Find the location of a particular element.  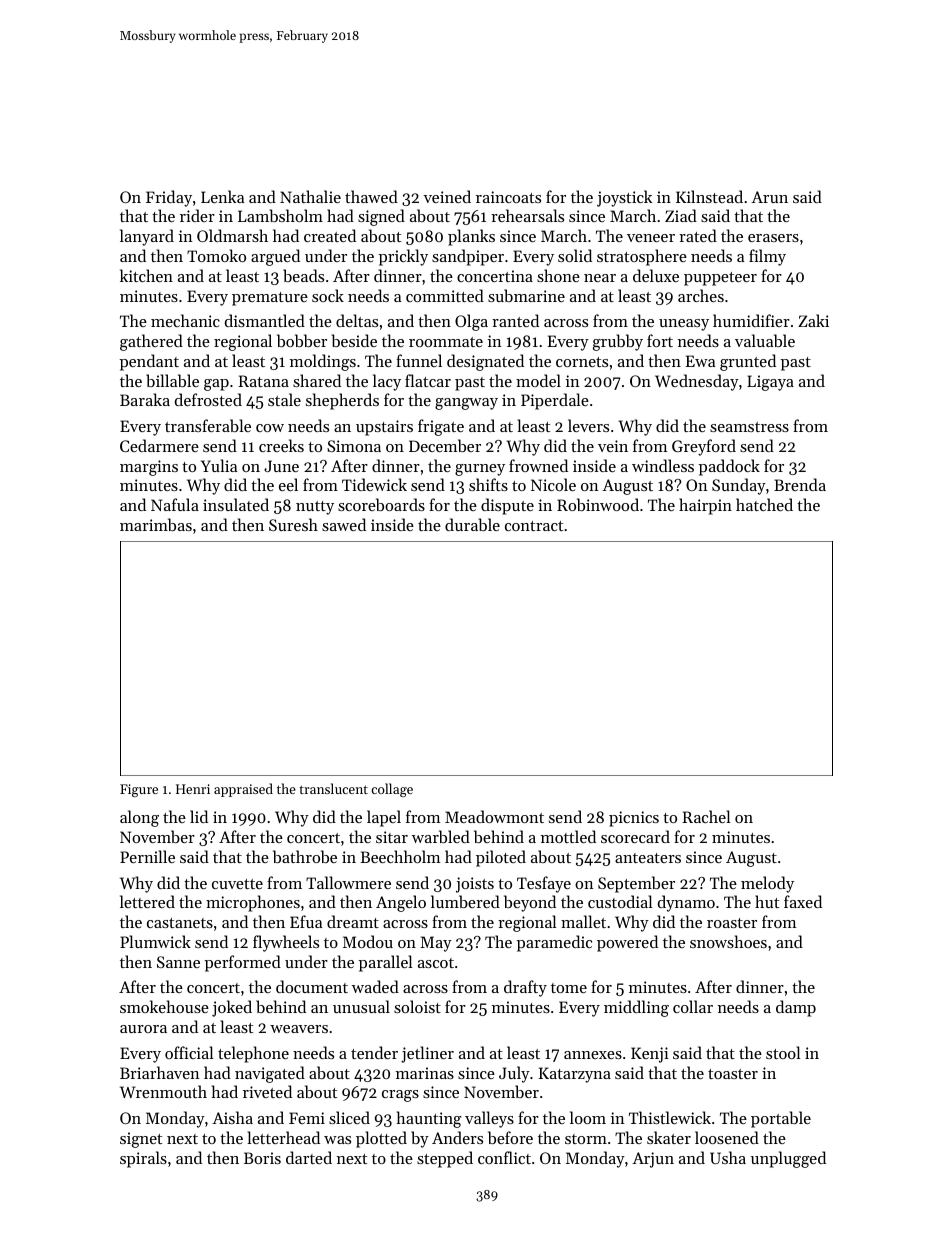

raincoats is located at coordinates (508, 197).
